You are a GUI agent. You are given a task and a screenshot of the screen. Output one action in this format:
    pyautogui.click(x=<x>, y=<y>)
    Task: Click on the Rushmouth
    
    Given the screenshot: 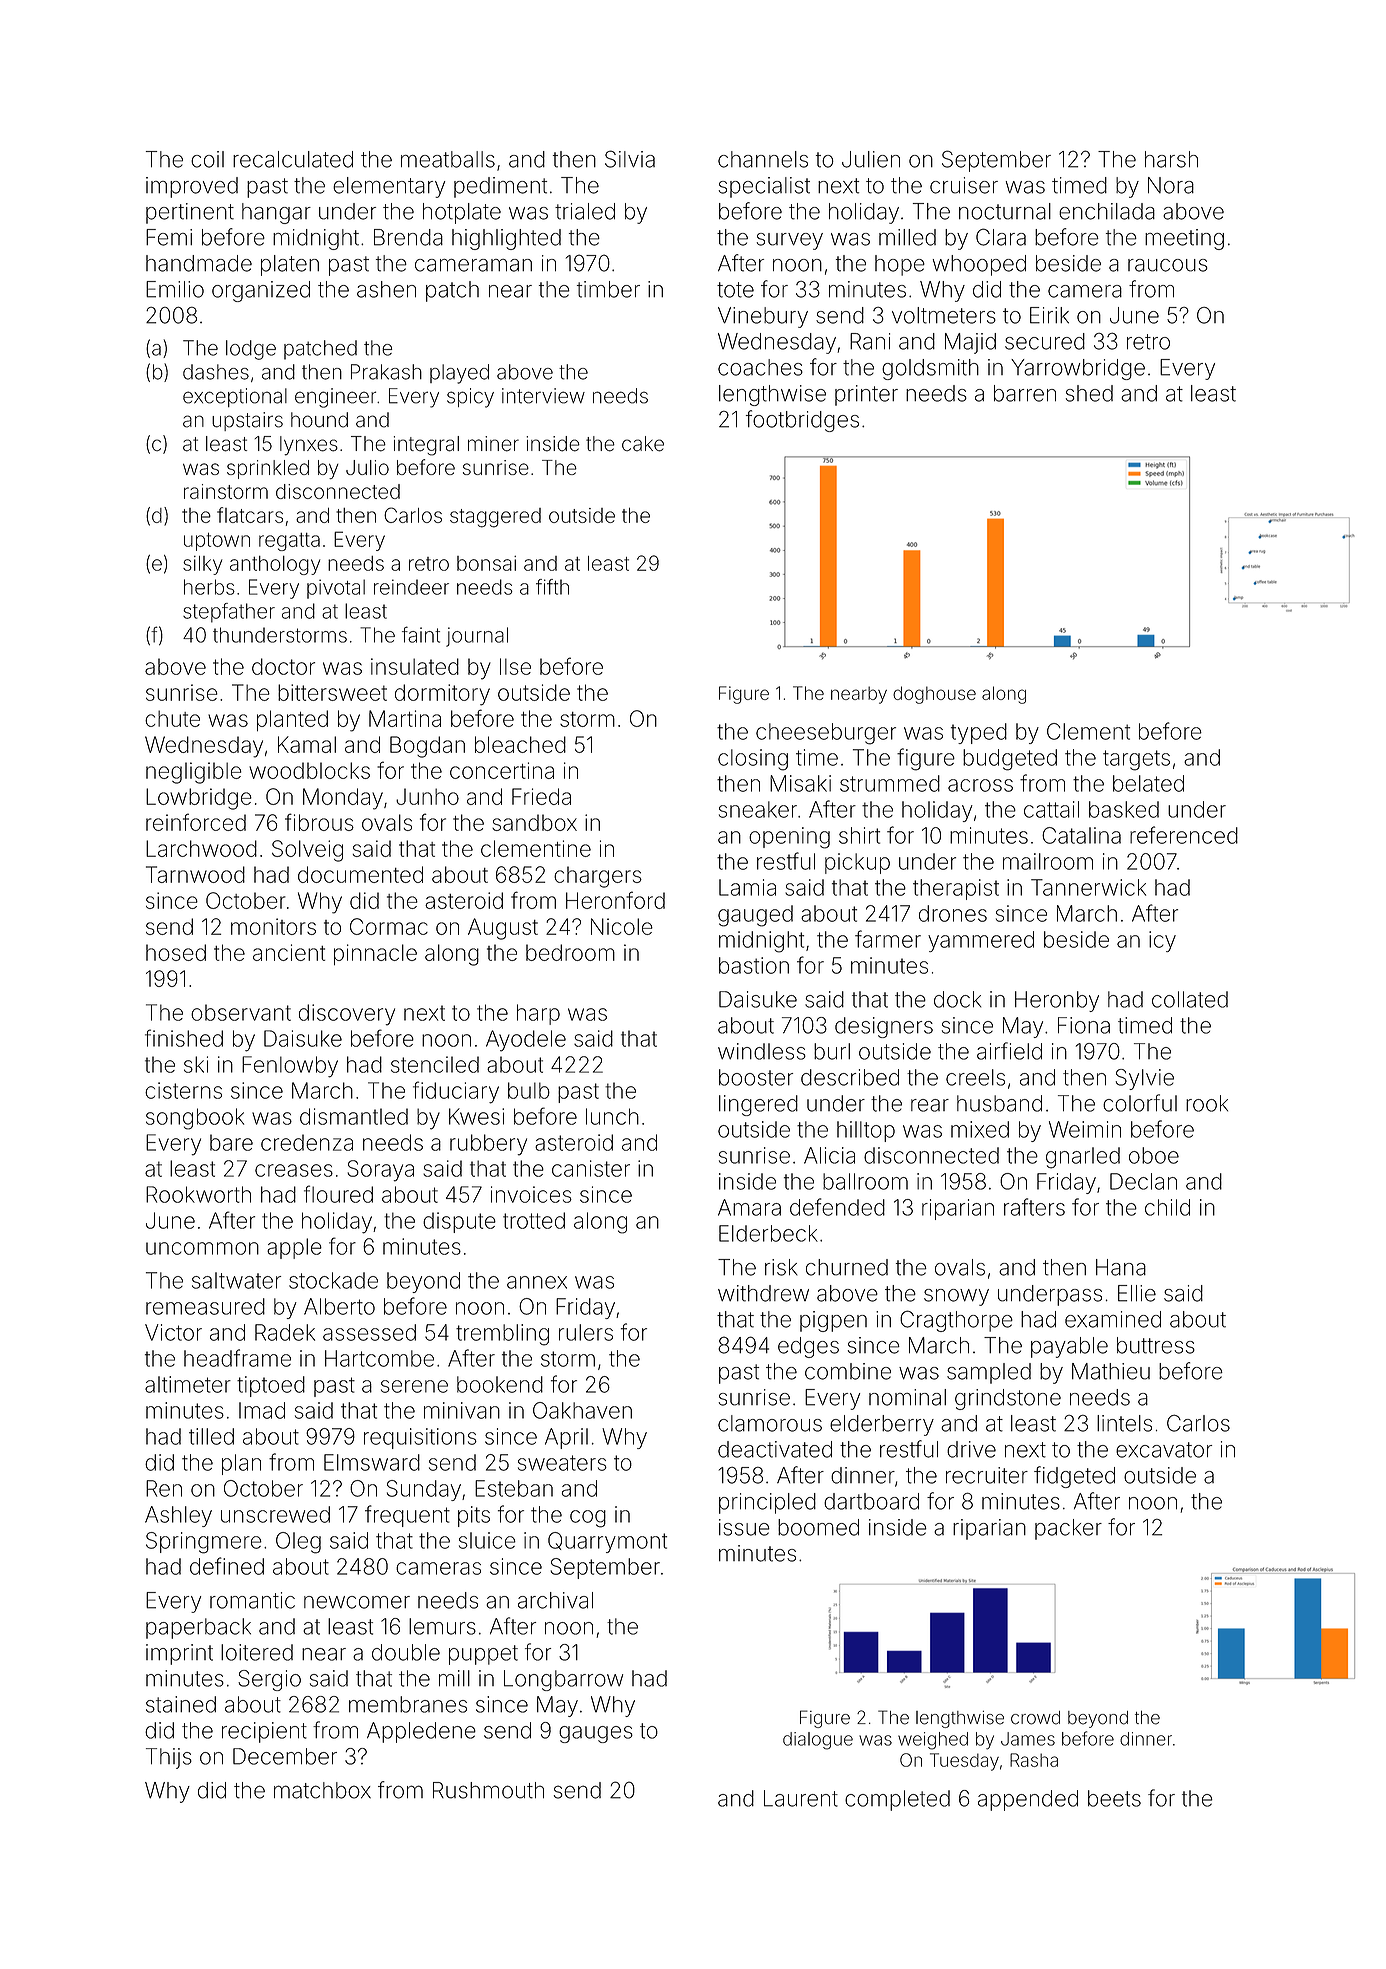 What is the action you would take?
    pyautogui.click(x=488, y=1790)
